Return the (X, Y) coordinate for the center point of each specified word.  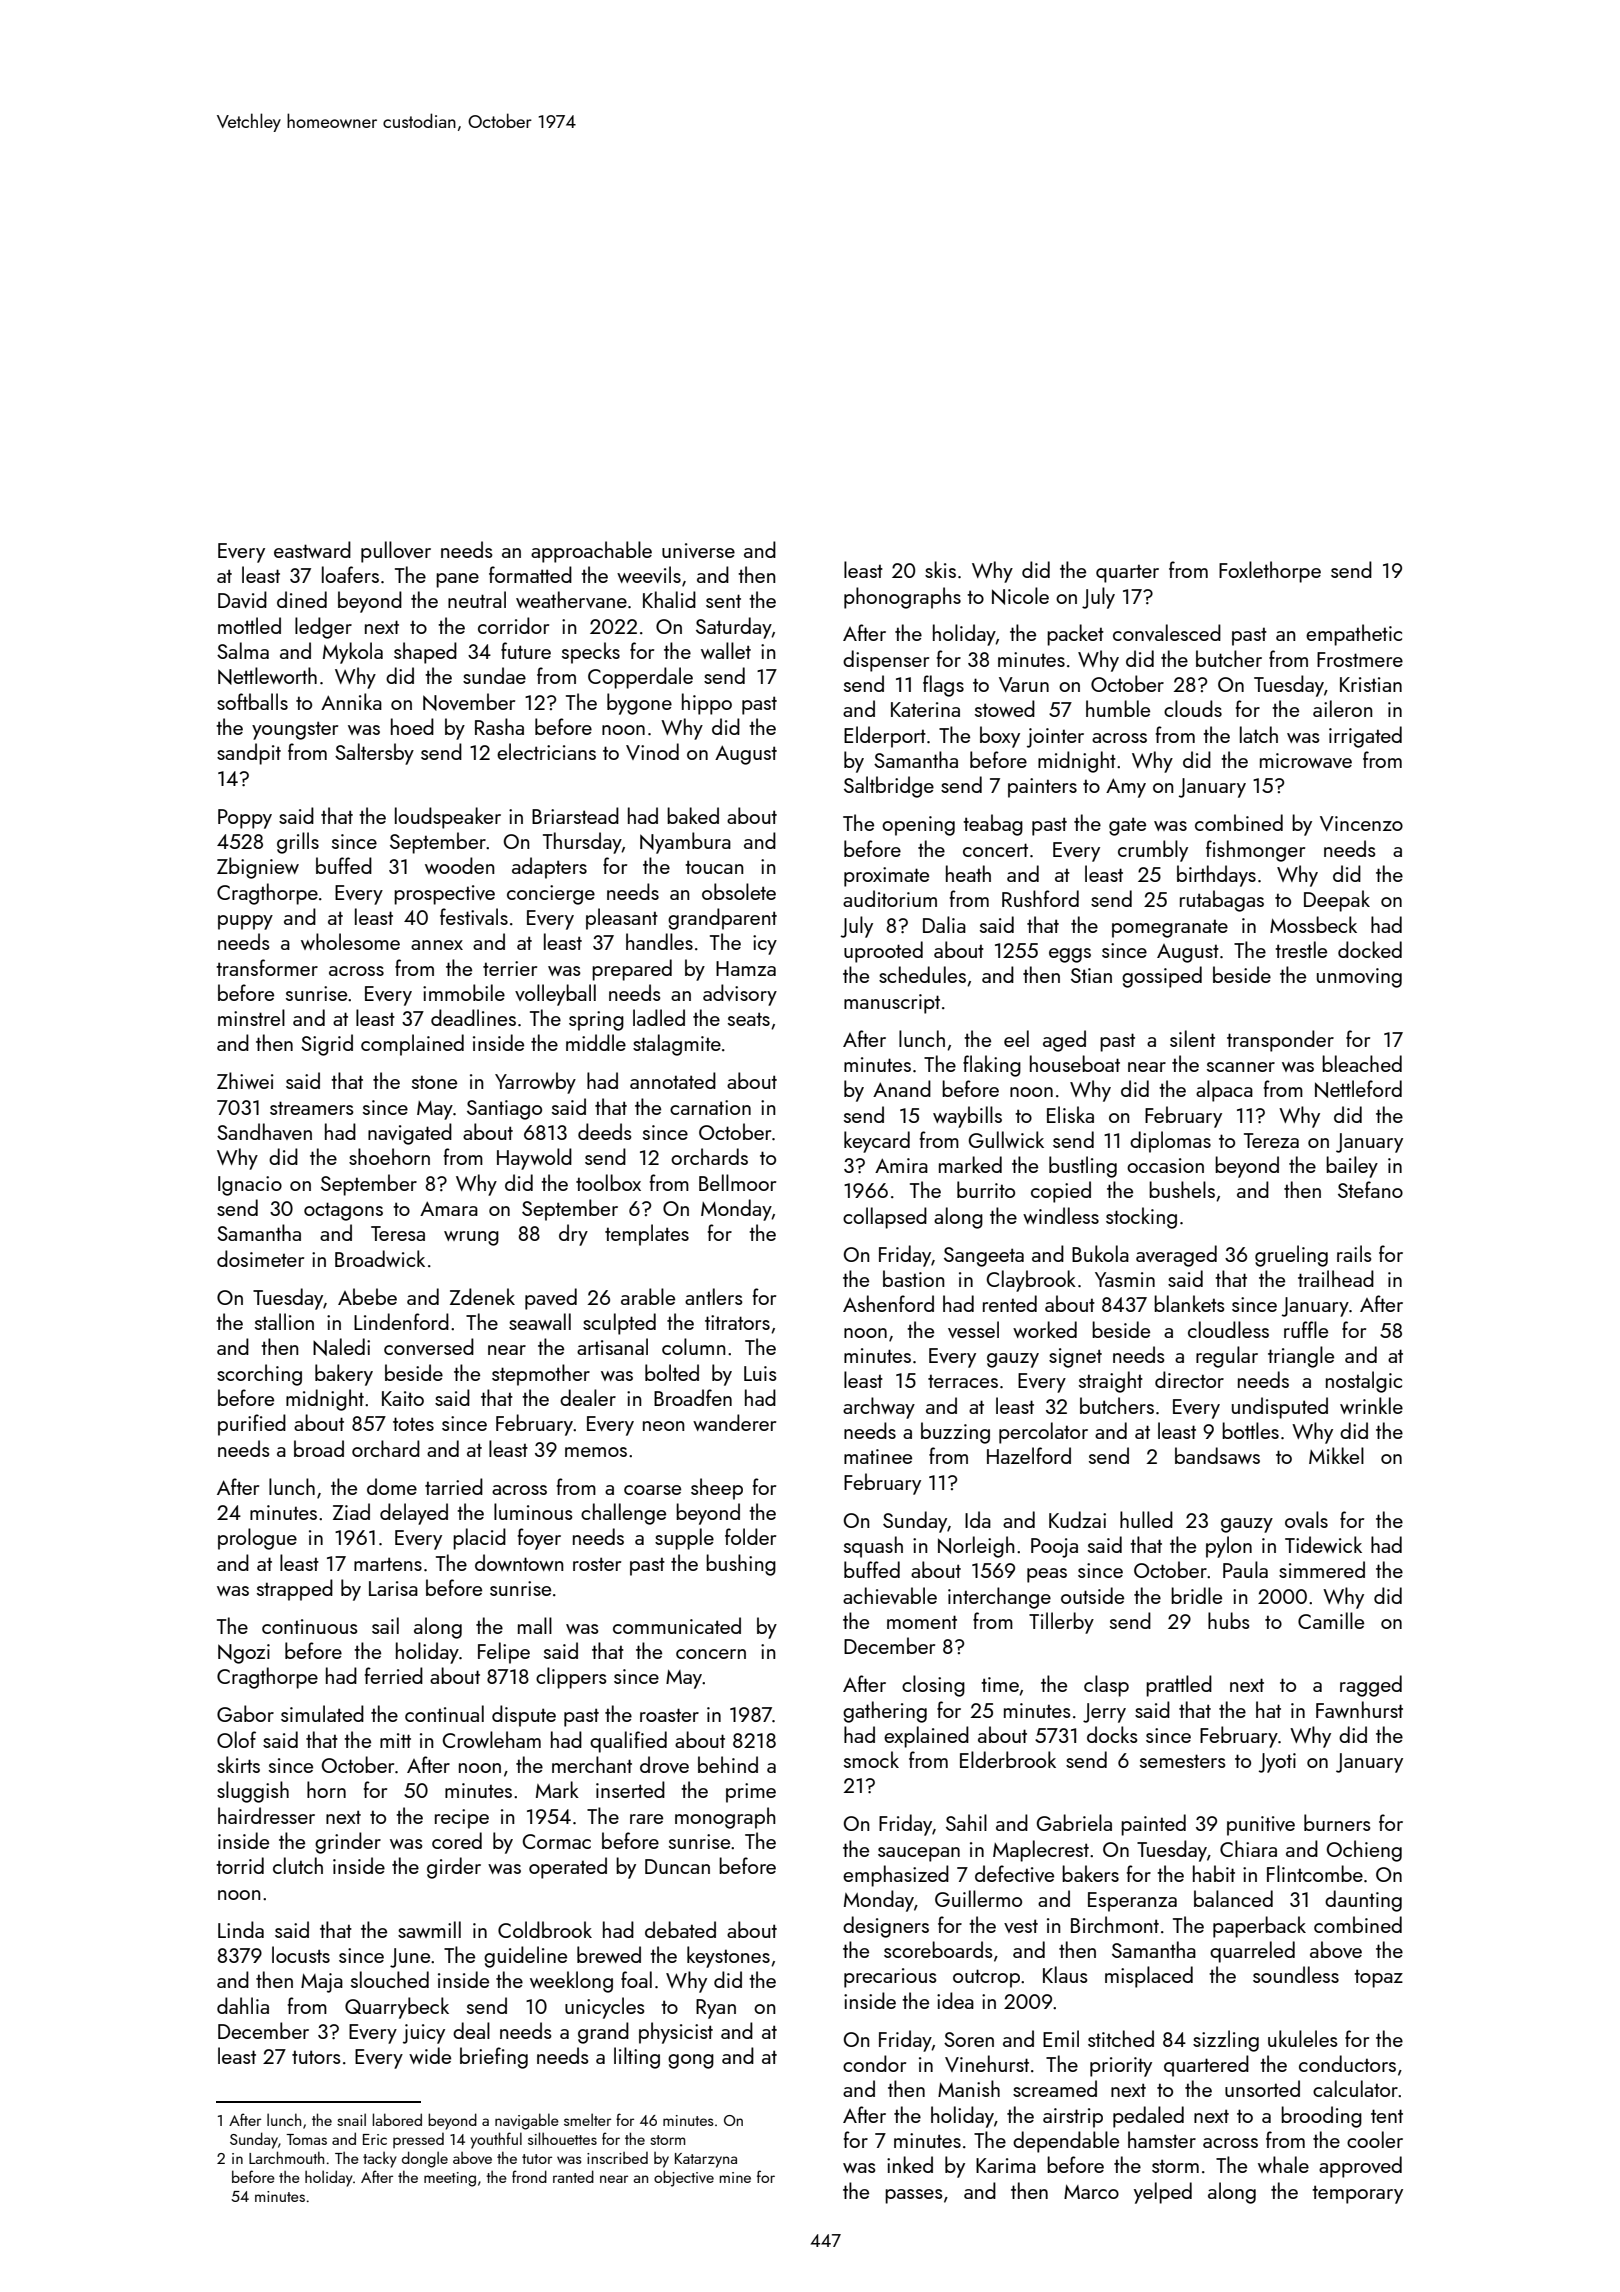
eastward (312, 549)
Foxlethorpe (1270, 572)
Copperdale (640, 678)
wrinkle (1371, 1405)
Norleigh (976, 1547)
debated (680, 1929)
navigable (527, 2121)
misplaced (1149, 1977)
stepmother (541, 1375)
